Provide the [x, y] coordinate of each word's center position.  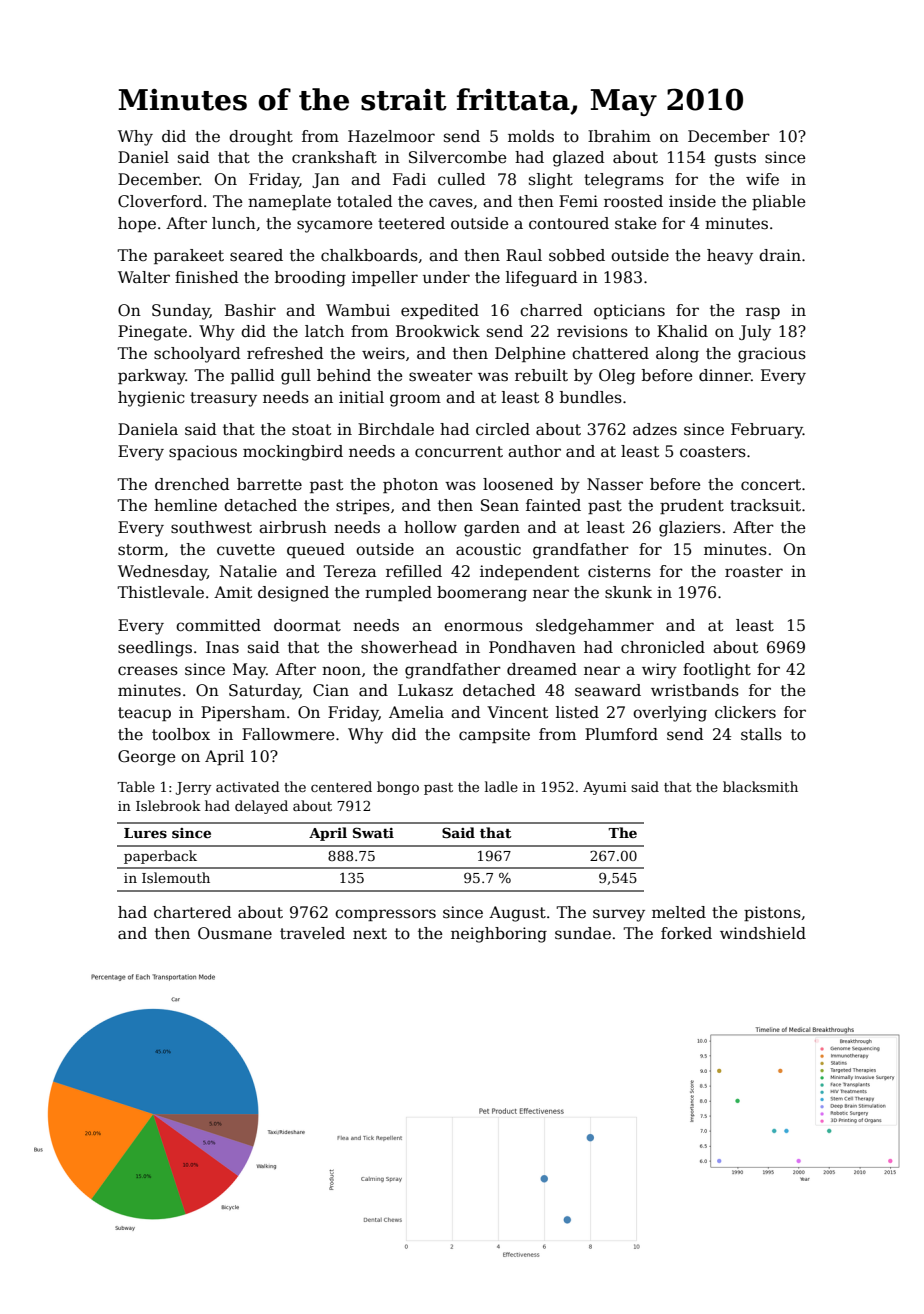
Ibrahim [619, 136]
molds [531, 136]
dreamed [542, 669]
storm [141, 550]
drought [261, 138]
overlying [670, 714]
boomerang [482, 594]
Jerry [193, 788]
